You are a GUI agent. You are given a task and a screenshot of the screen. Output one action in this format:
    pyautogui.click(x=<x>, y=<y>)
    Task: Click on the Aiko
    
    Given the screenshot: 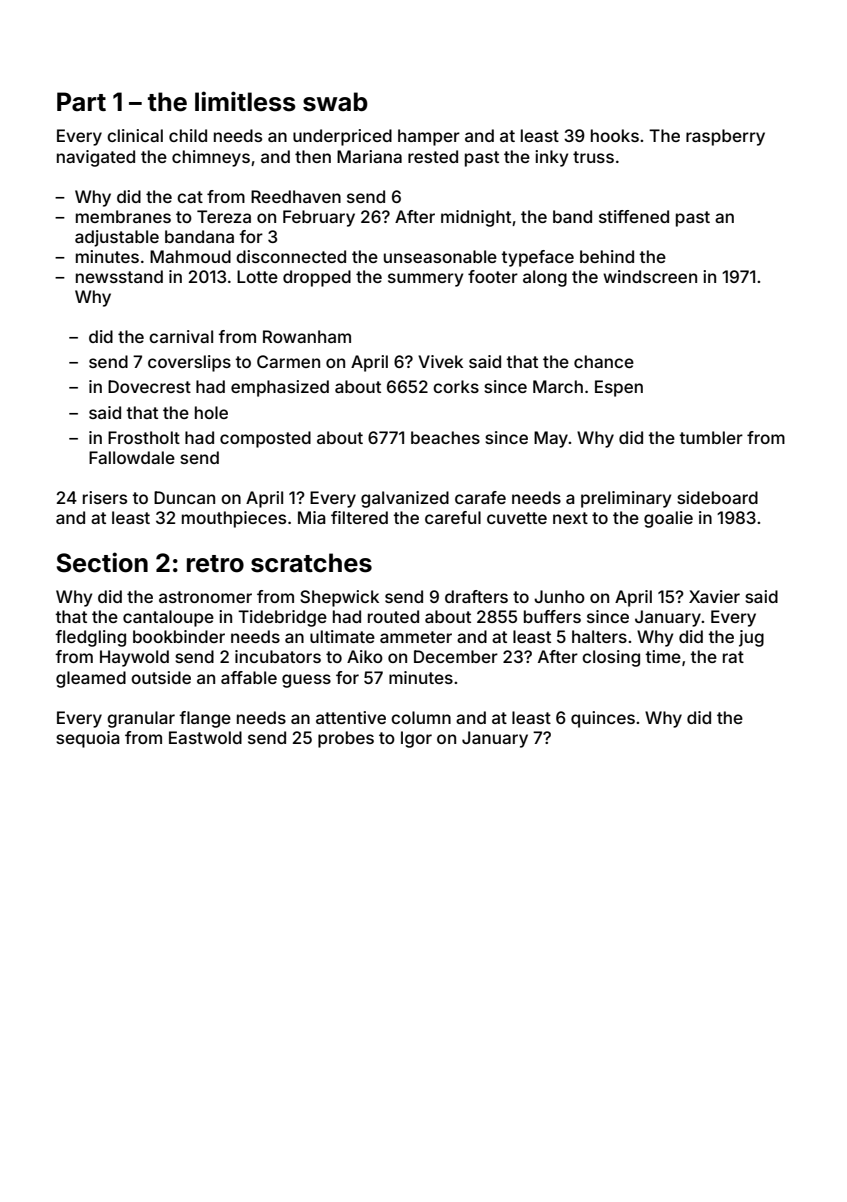 What is the action you would take?
    pyautogui.click(x=365, y=656)
